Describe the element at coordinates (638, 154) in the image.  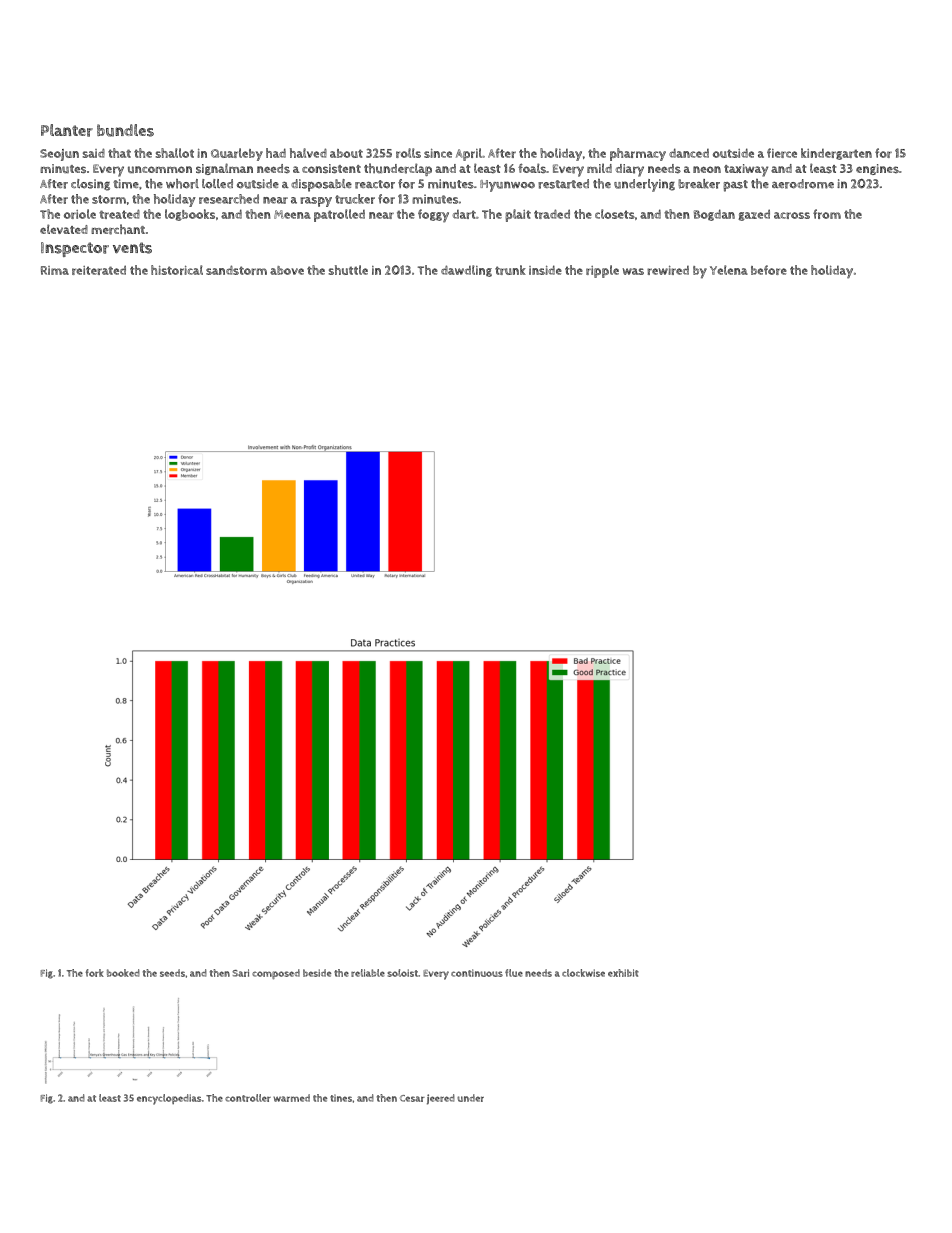
I see `pharmacy` at that location.
